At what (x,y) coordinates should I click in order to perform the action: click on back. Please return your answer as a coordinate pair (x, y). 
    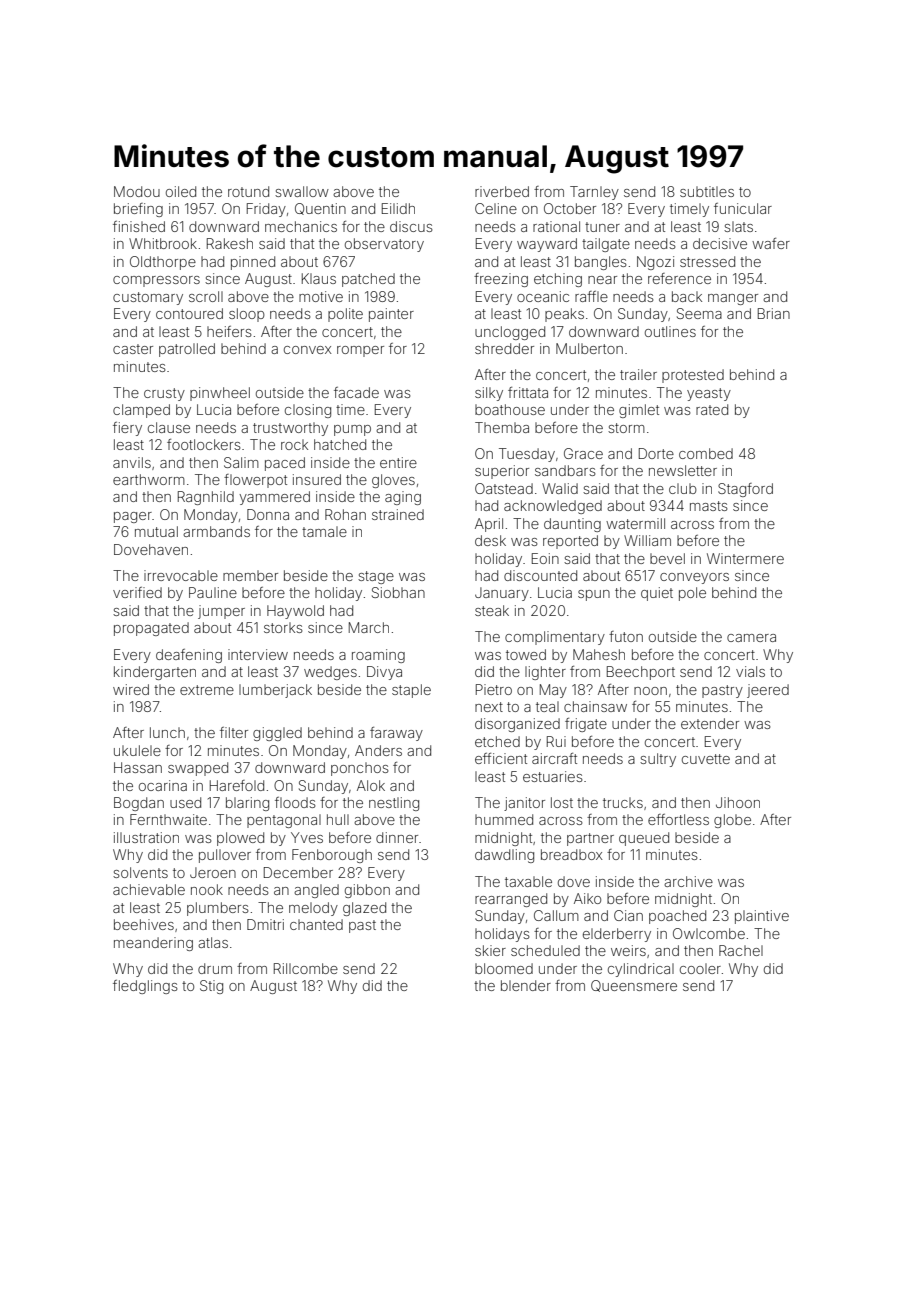
    Looking at the image, I should click on (687, 296).
